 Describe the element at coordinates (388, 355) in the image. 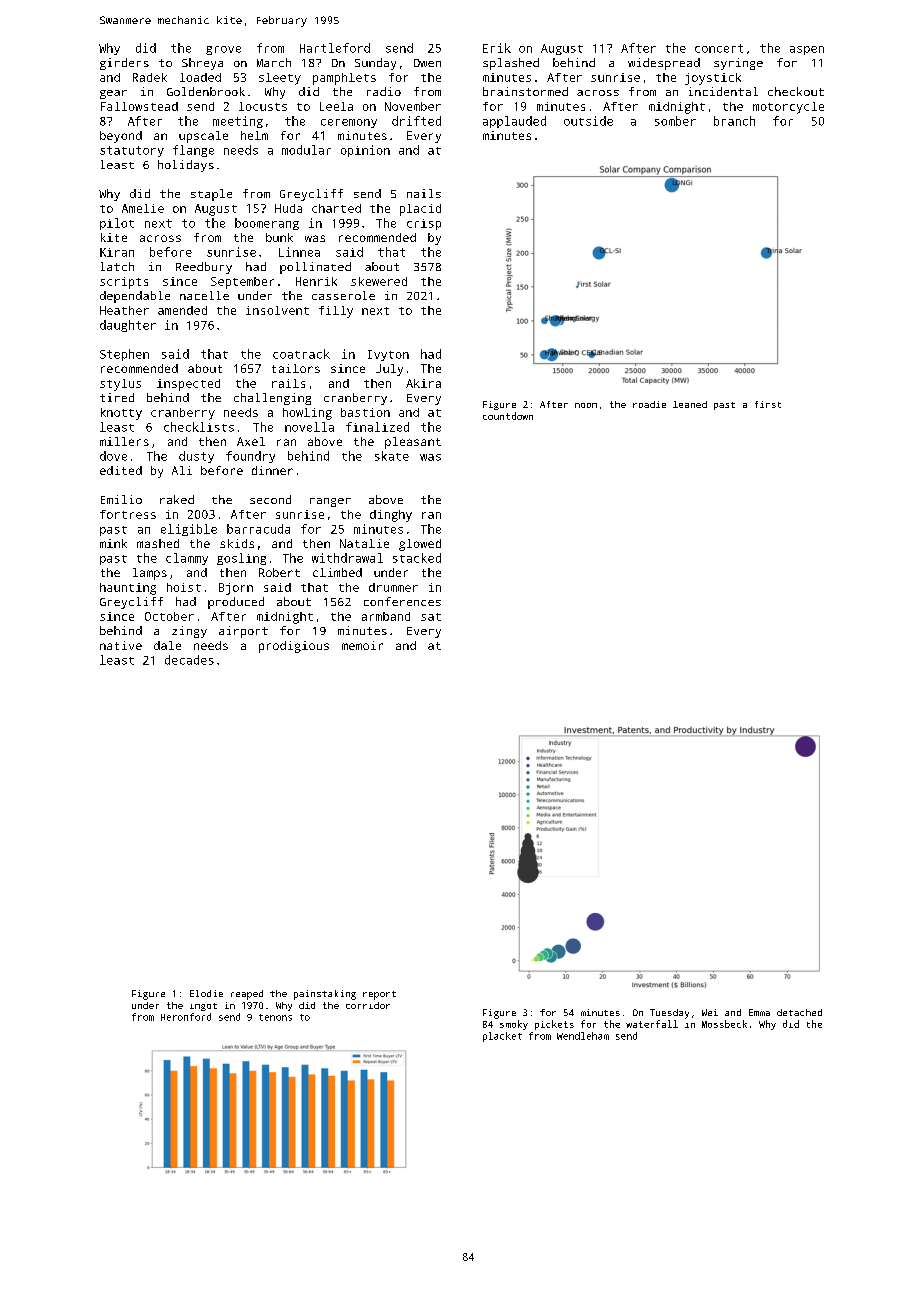

I see `Ivyton` at that location.
